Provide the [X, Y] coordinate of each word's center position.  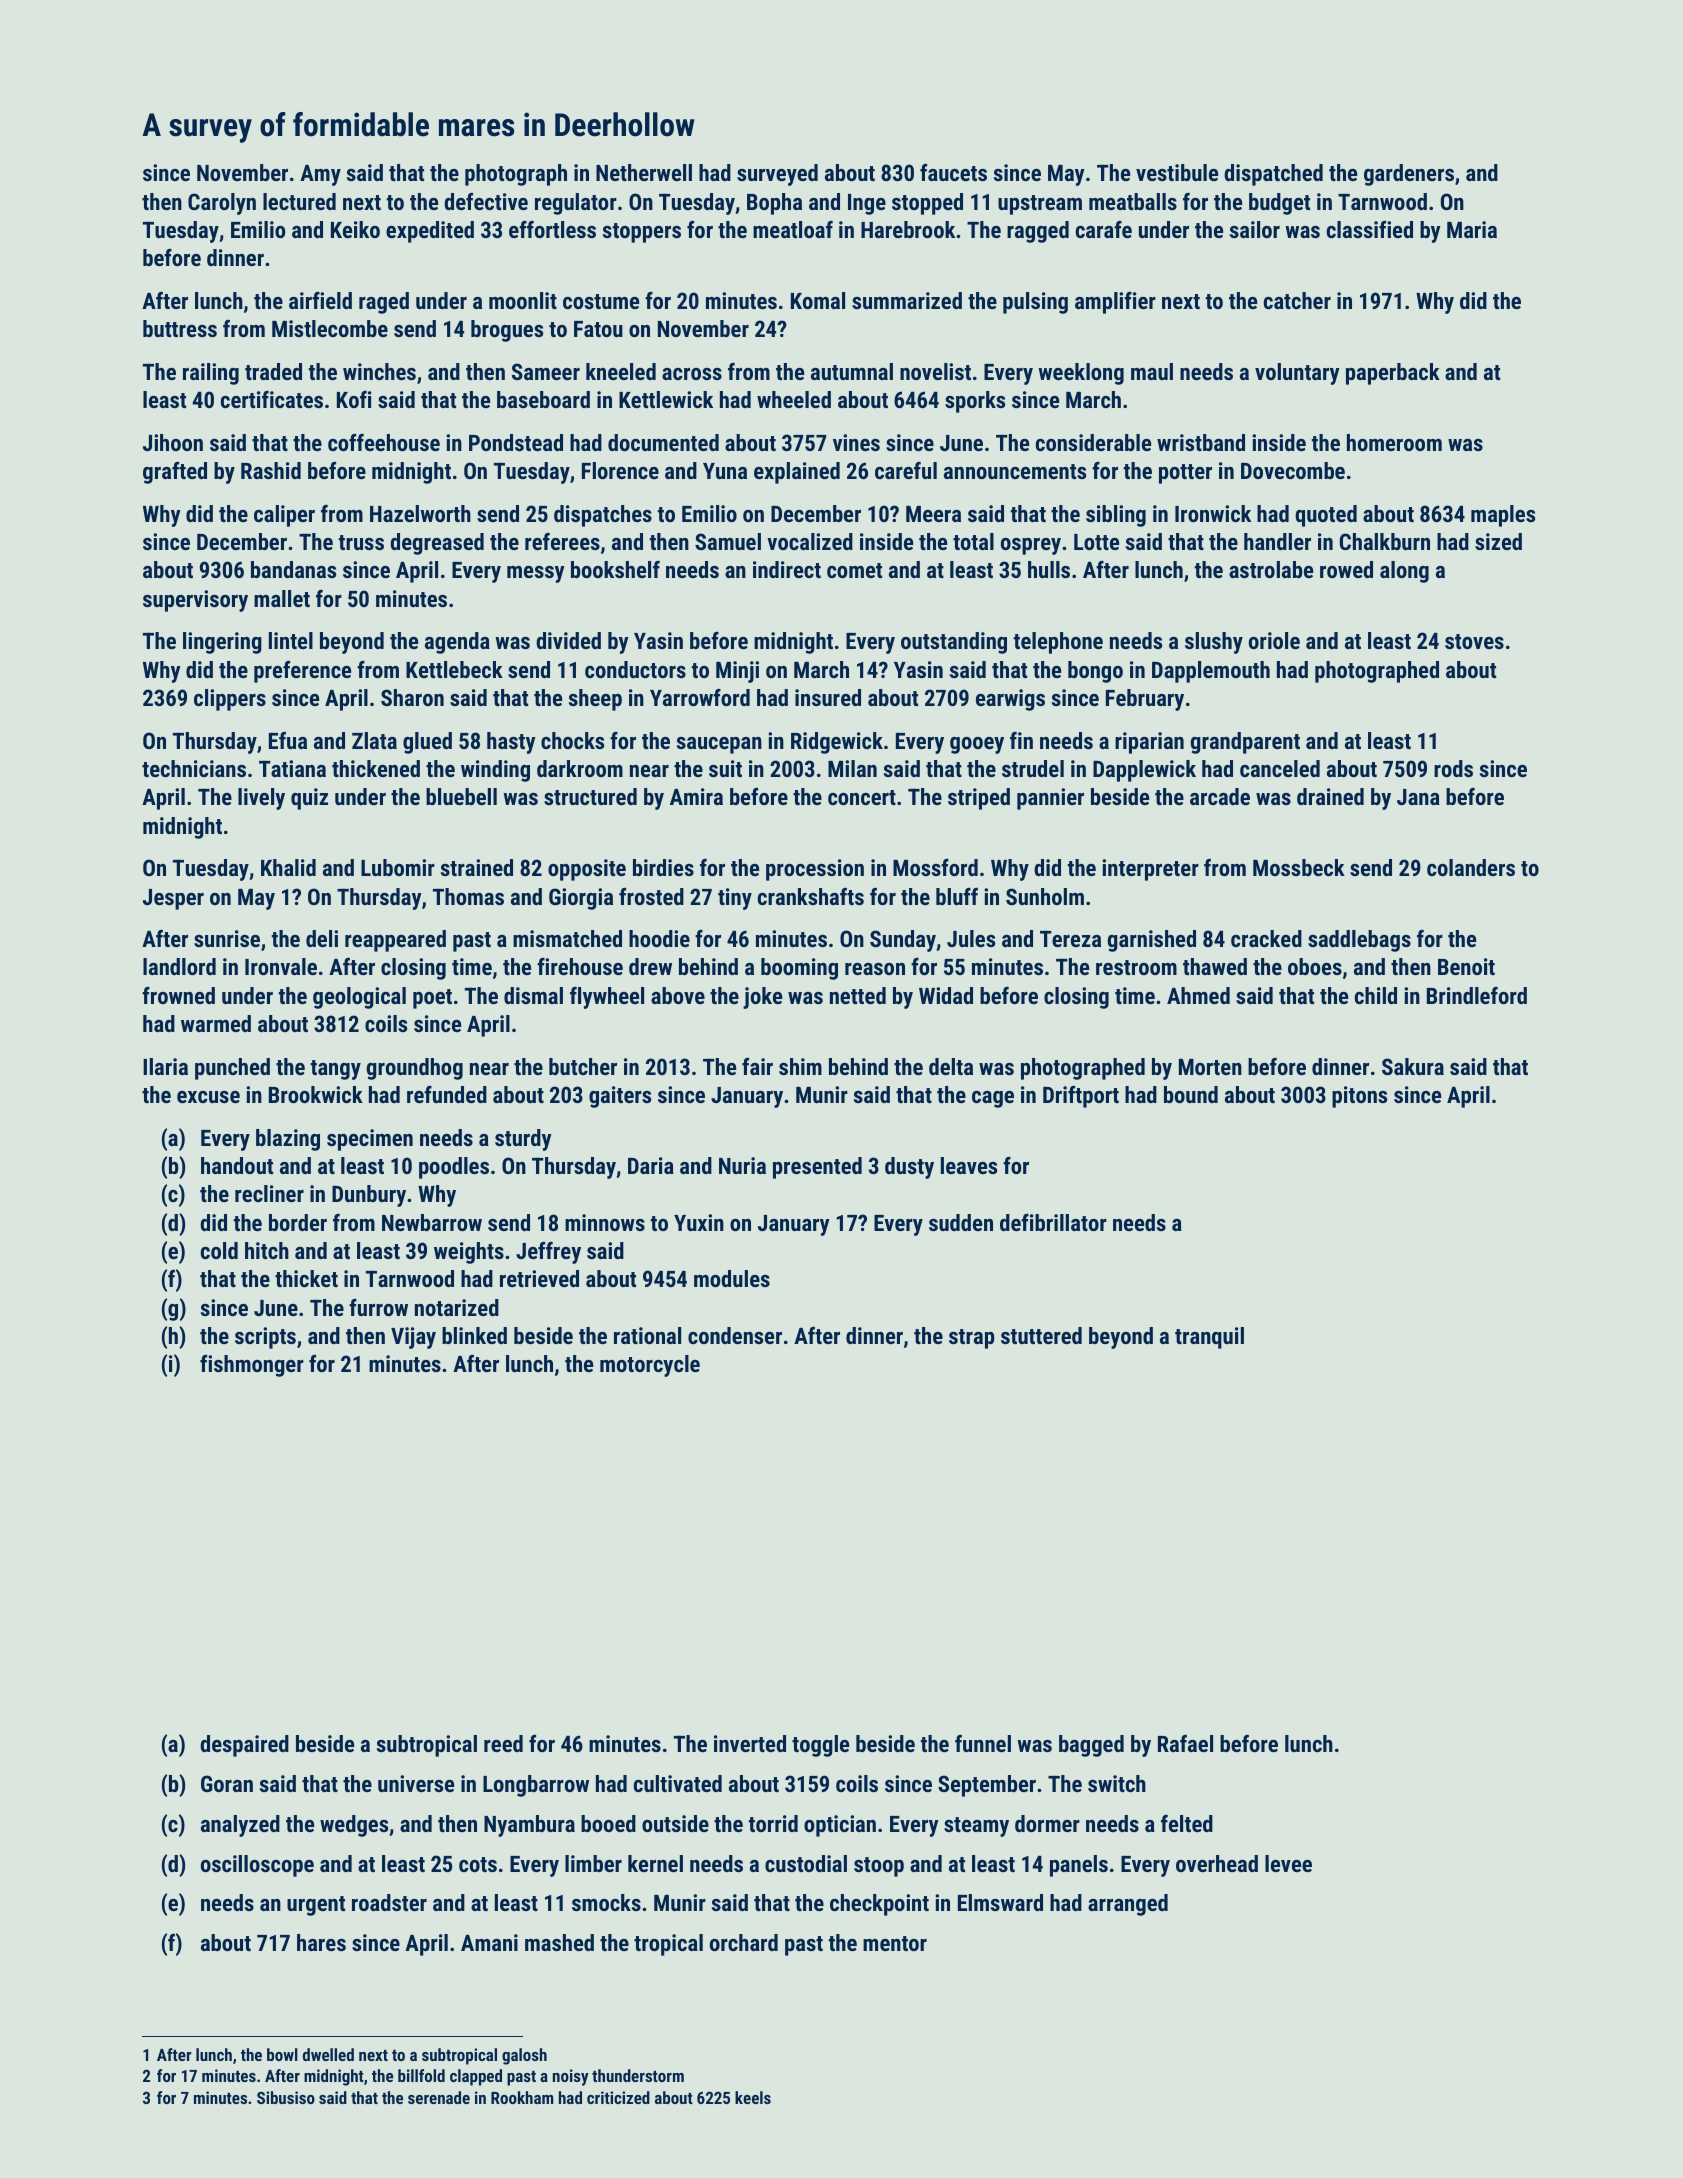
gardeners [1409, 175]
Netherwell [644, 172]
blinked [474, 1335]
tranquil [1209, 1338]
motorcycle [650, 1366]
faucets [953, 172]
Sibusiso [286, 2097]
